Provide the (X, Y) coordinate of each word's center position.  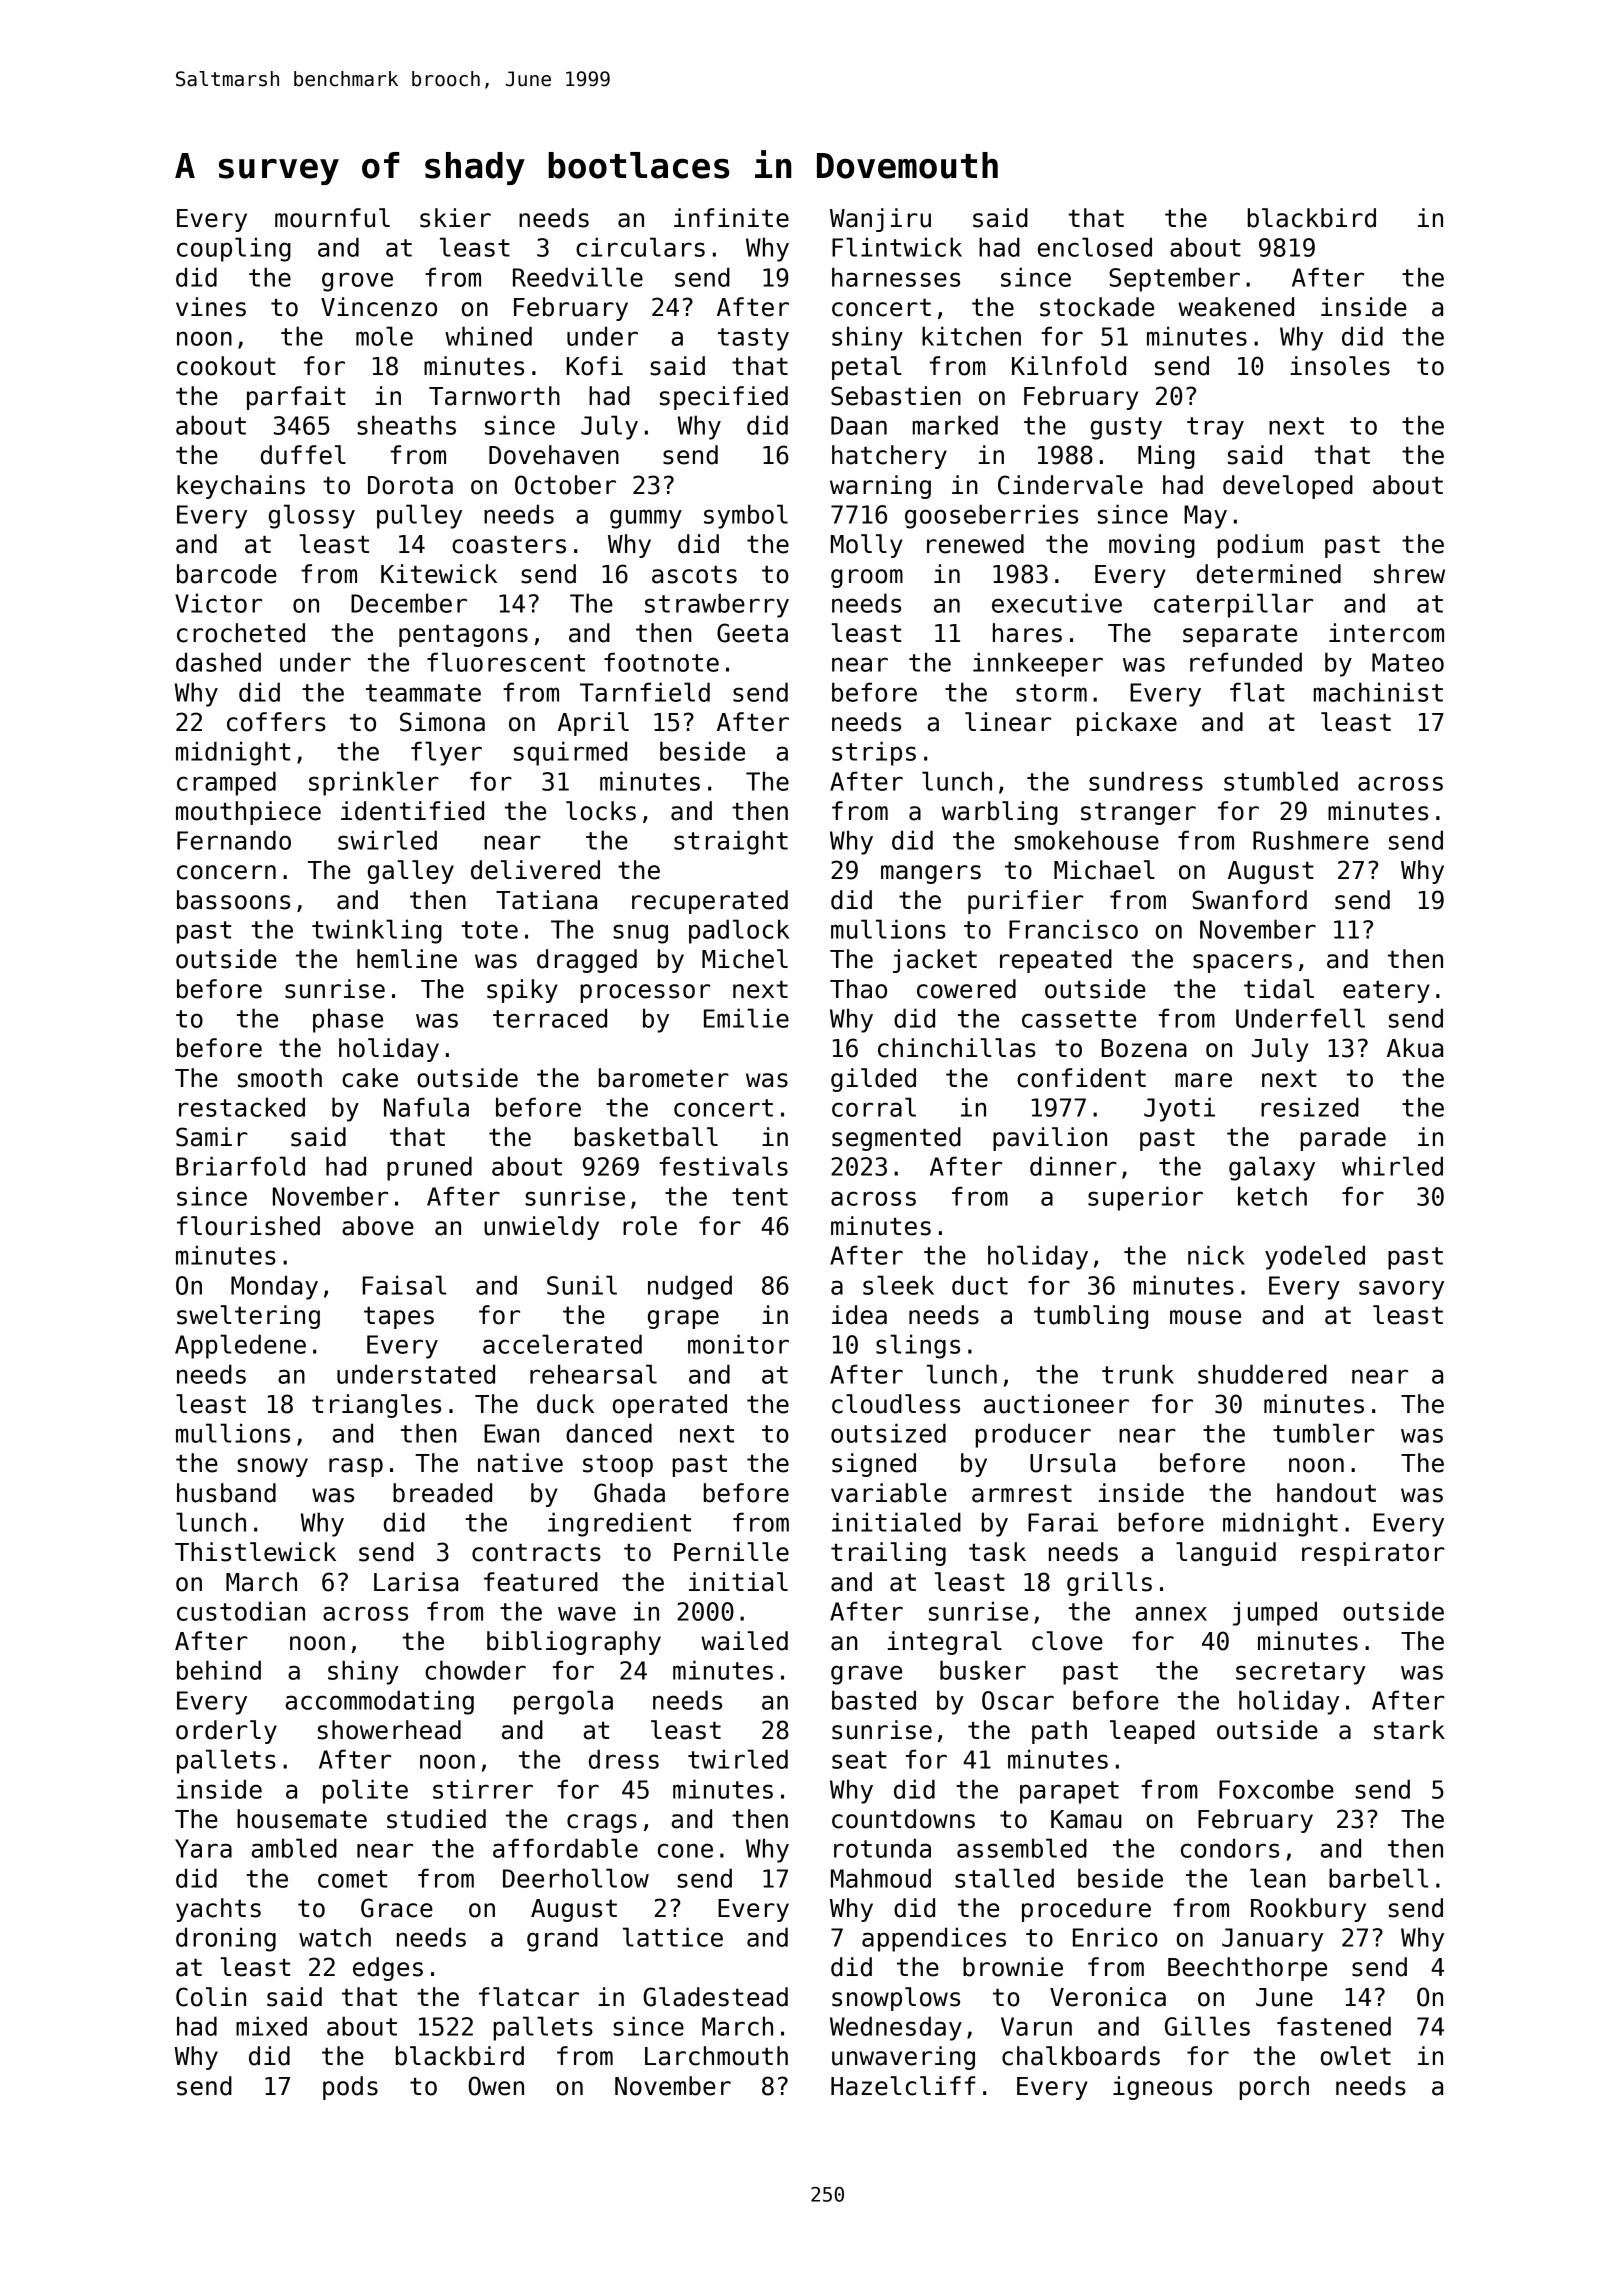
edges (388, 1969)
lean (1278, 1878)
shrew (1409, 574)
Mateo (1408, 662)
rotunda (882, 1848)
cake (370, 1078)
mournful (332, 218)
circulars (640, 247)
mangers (931, 874)
